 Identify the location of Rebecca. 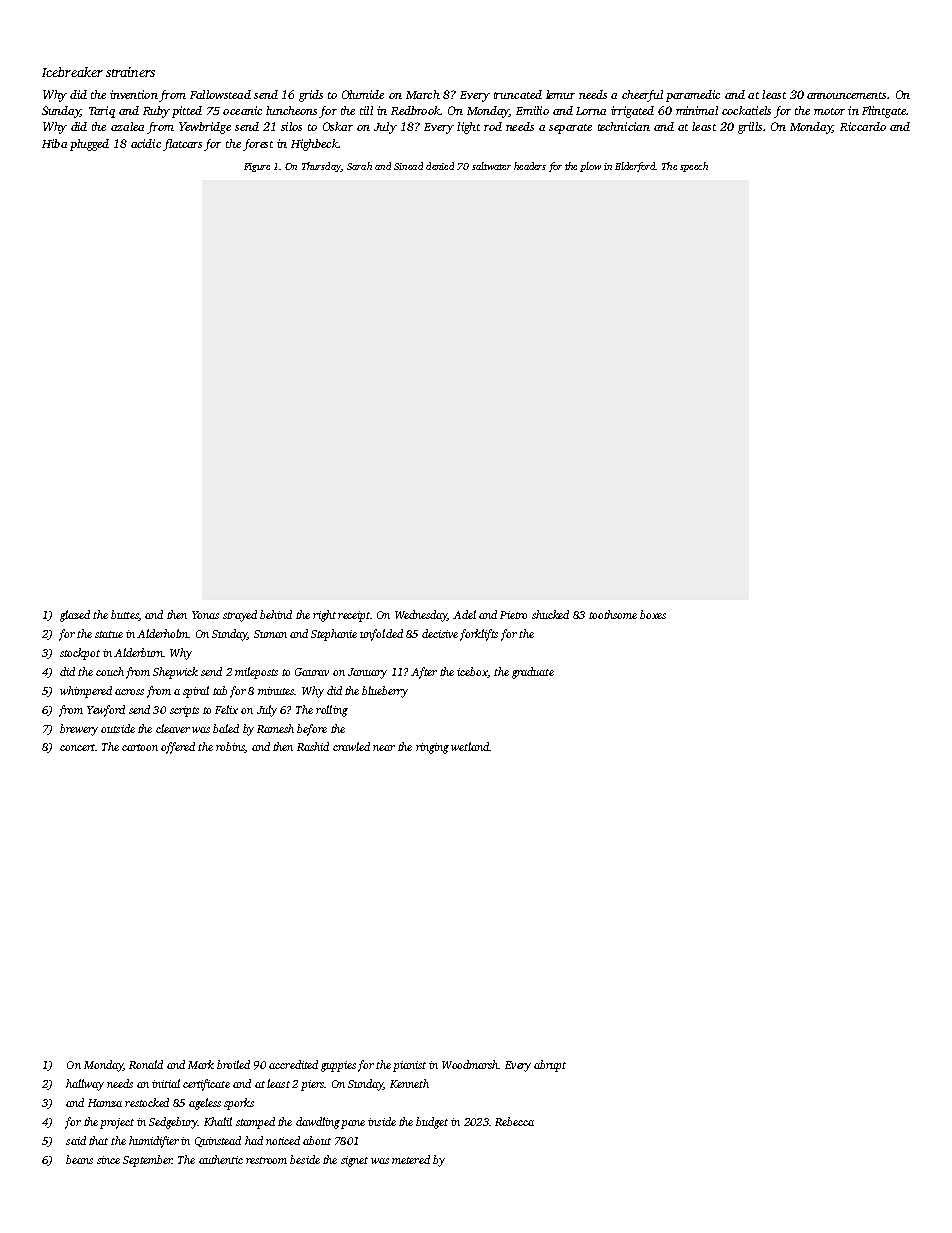
(514, 1121).
